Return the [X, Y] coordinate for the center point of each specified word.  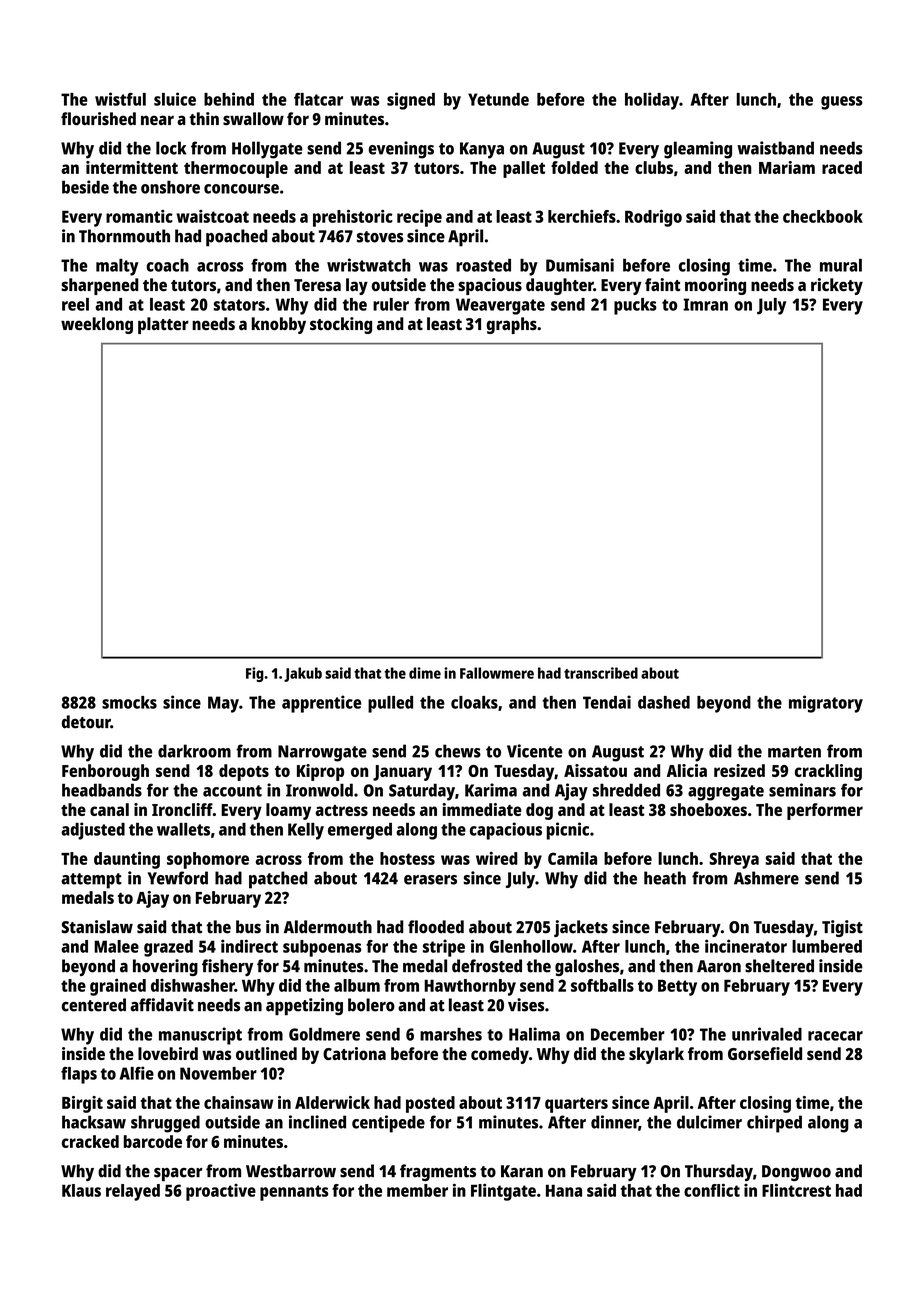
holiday [652, 101]
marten [794, 752]
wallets [183, 829]
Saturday [422, 792]
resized [739, 770]
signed [411, 101]
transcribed [601, 673]
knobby [279, 325]
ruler [391, 304]
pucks [635, 306]
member [417, 1190]
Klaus [81, 1190]
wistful [120, 99]
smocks [129, 702]
